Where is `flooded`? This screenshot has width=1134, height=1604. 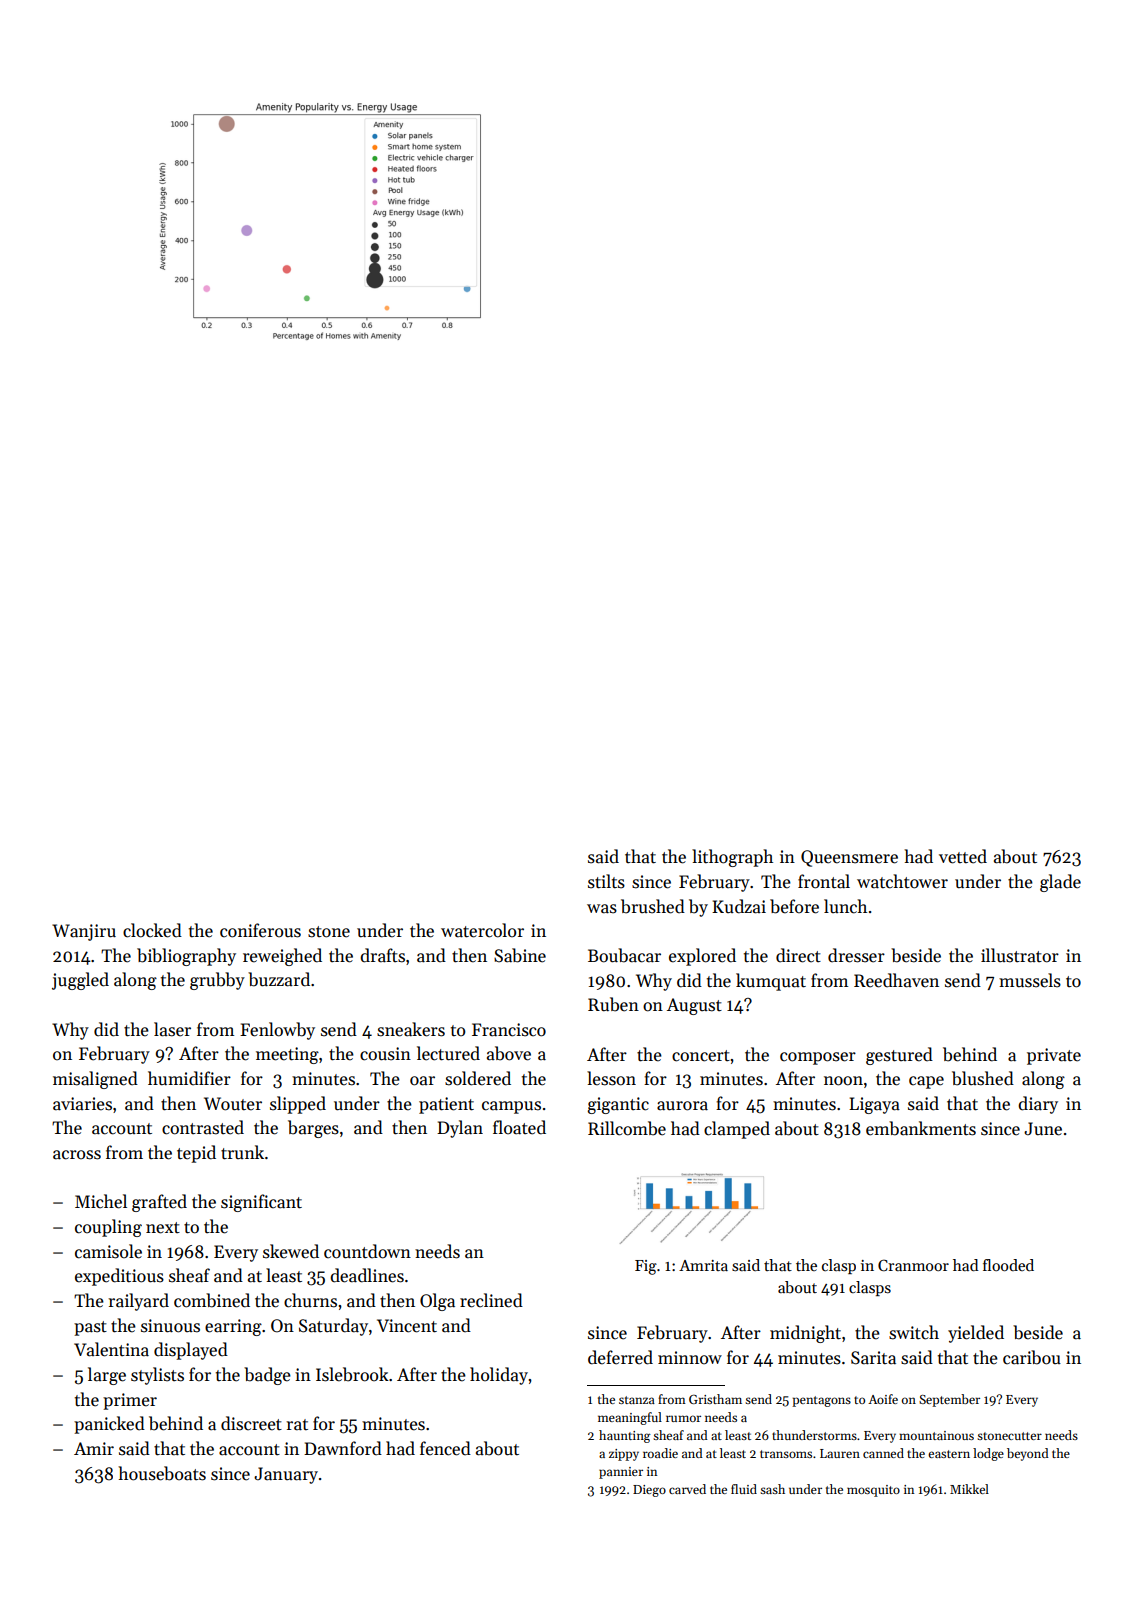 flooded is located at coordinates (1008, 1265).
